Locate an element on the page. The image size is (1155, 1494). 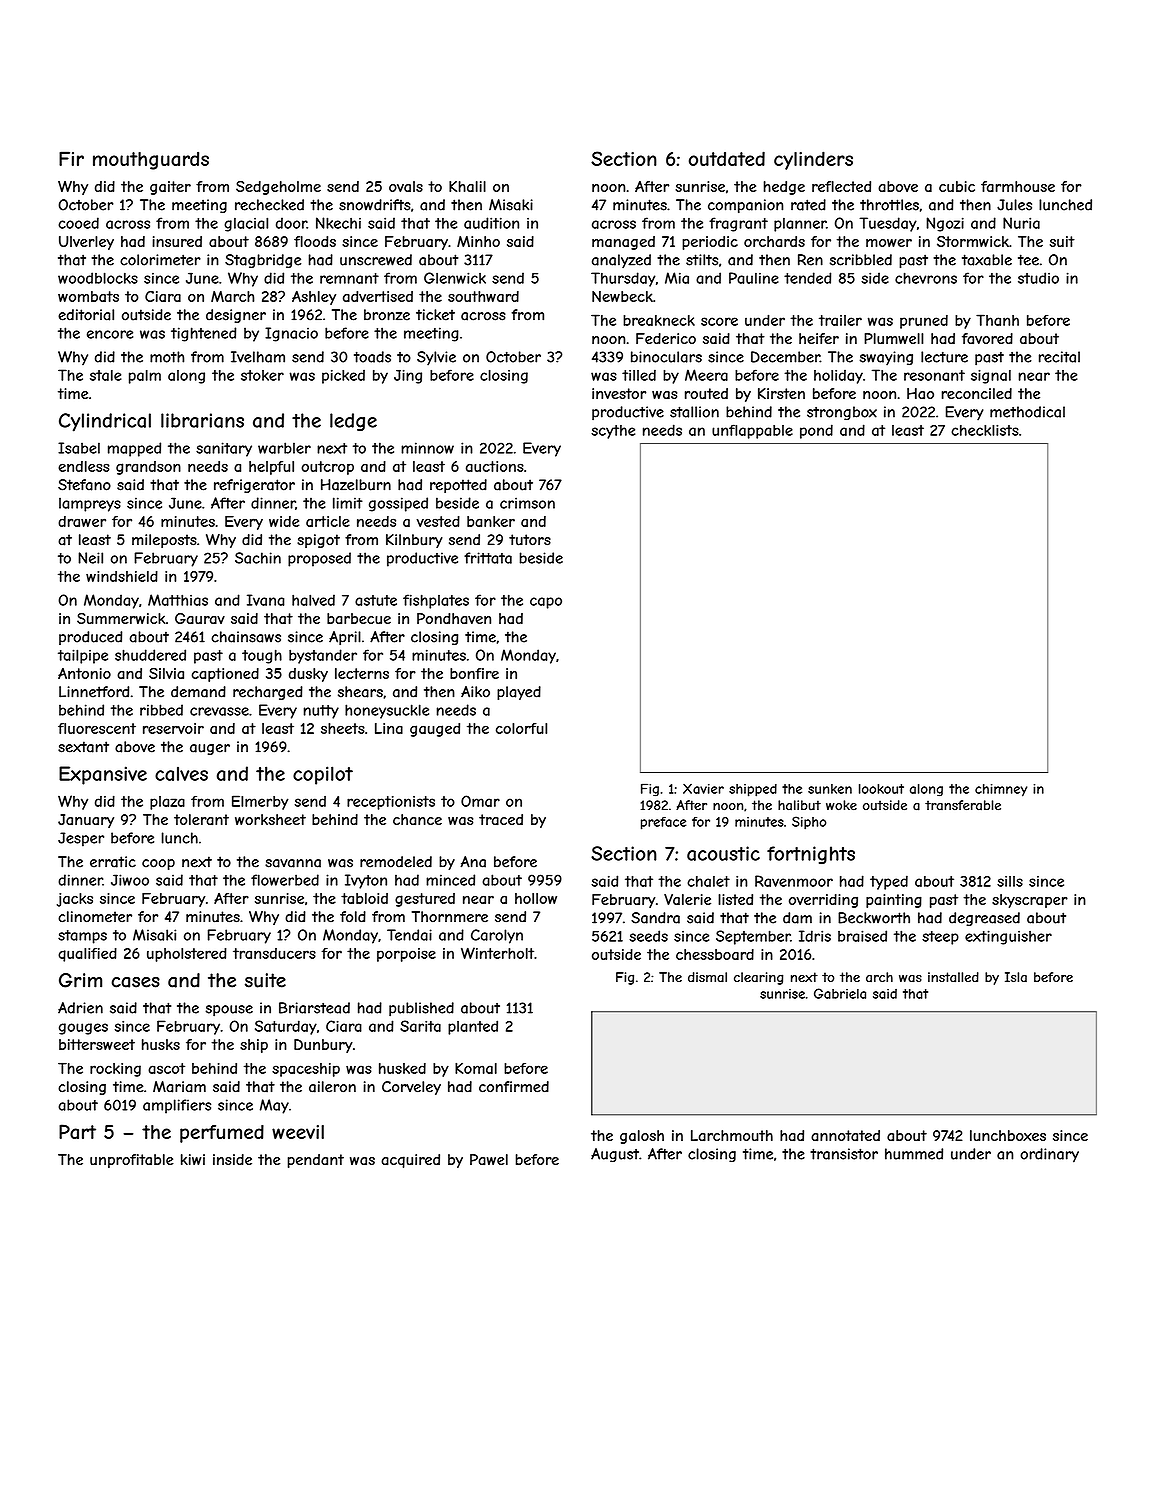
mouthguards is located at coordinates (151, 160).
